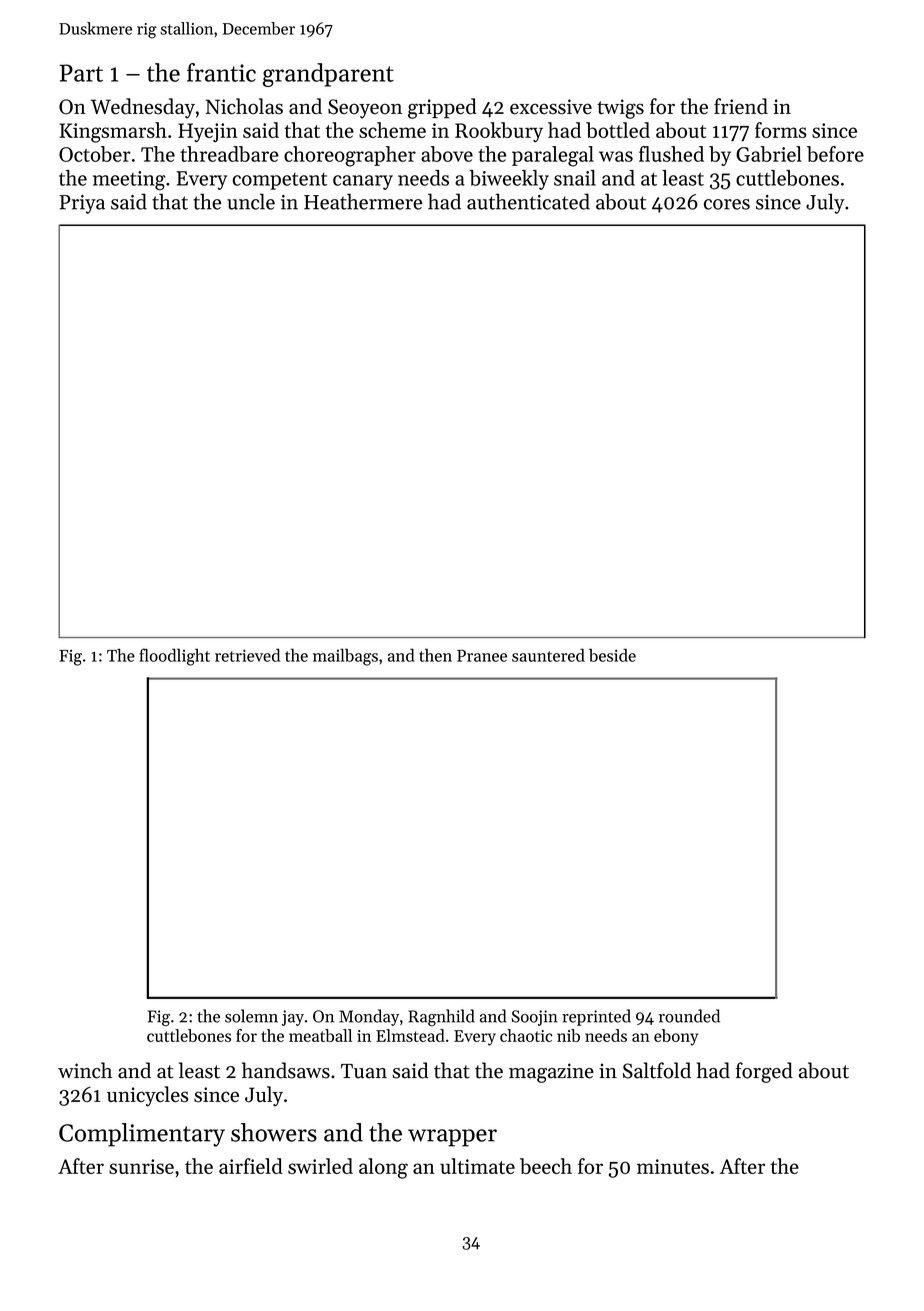 The height and width of the screenshot is (1311, 924). Describe the element at coordinates (482, 655) in the screenshot. I see `Pranee` at that location.
